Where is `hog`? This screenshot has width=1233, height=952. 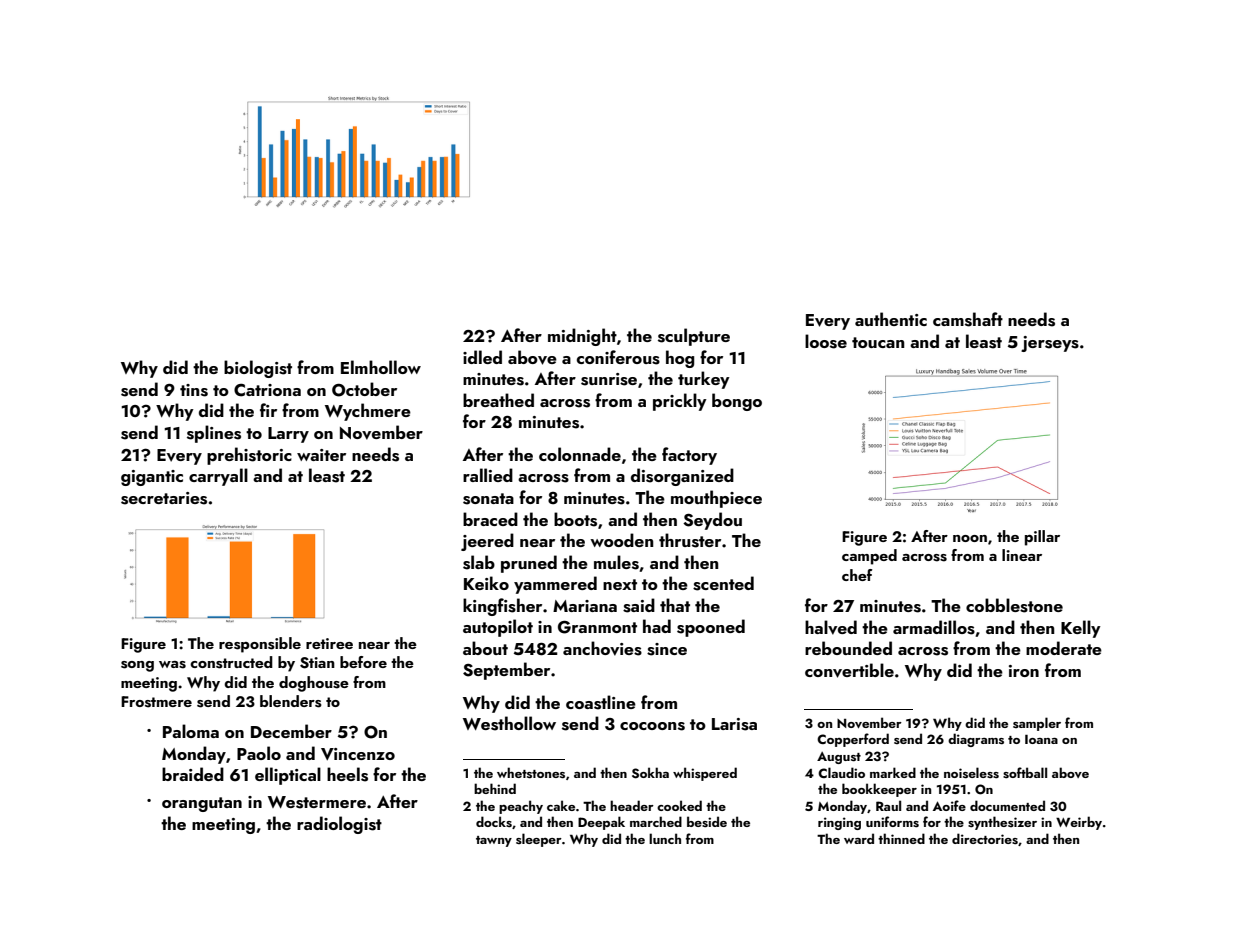 hog is located at coordinates (680, 359).
